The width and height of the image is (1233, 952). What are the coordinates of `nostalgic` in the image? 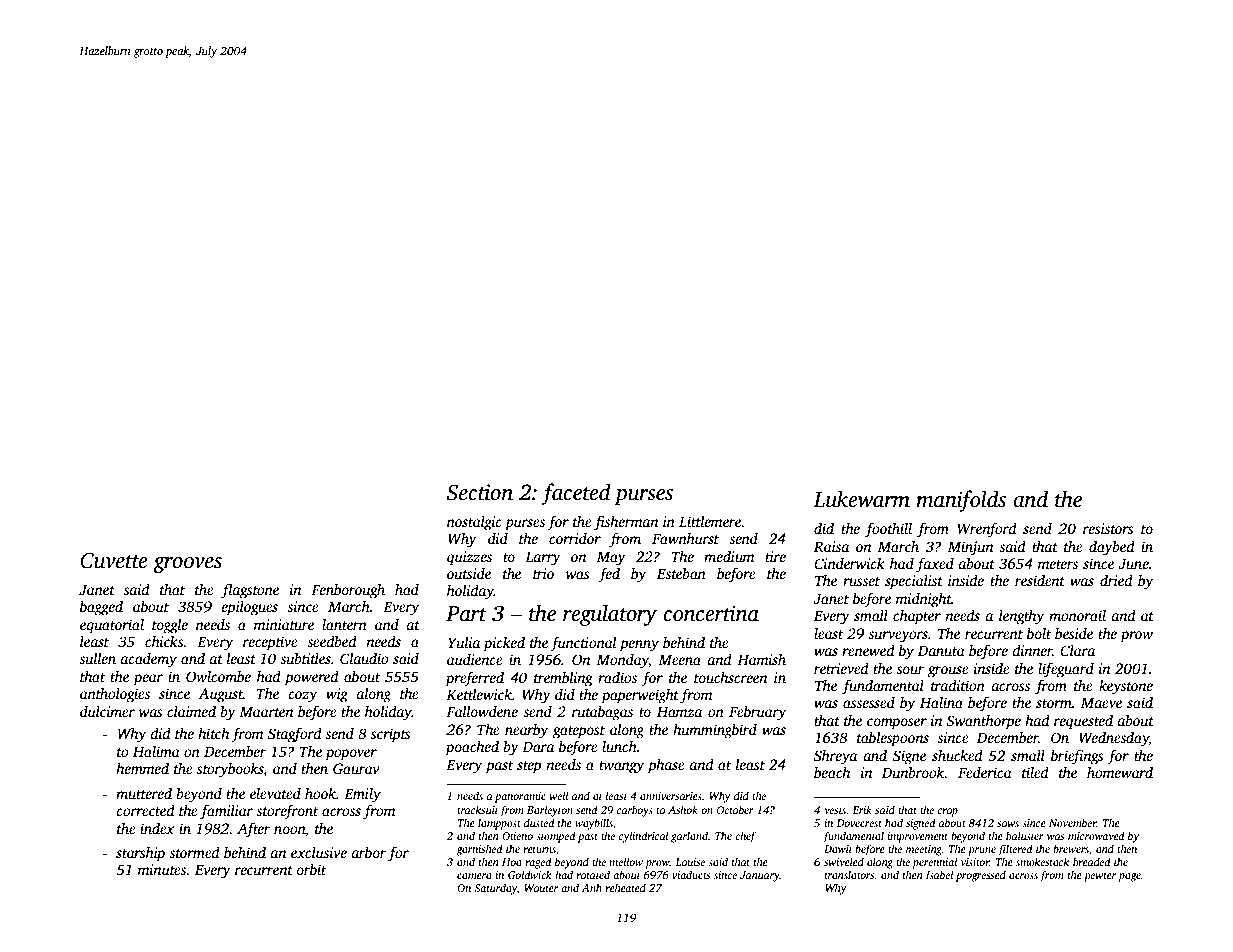 It's located at (474, 523).
